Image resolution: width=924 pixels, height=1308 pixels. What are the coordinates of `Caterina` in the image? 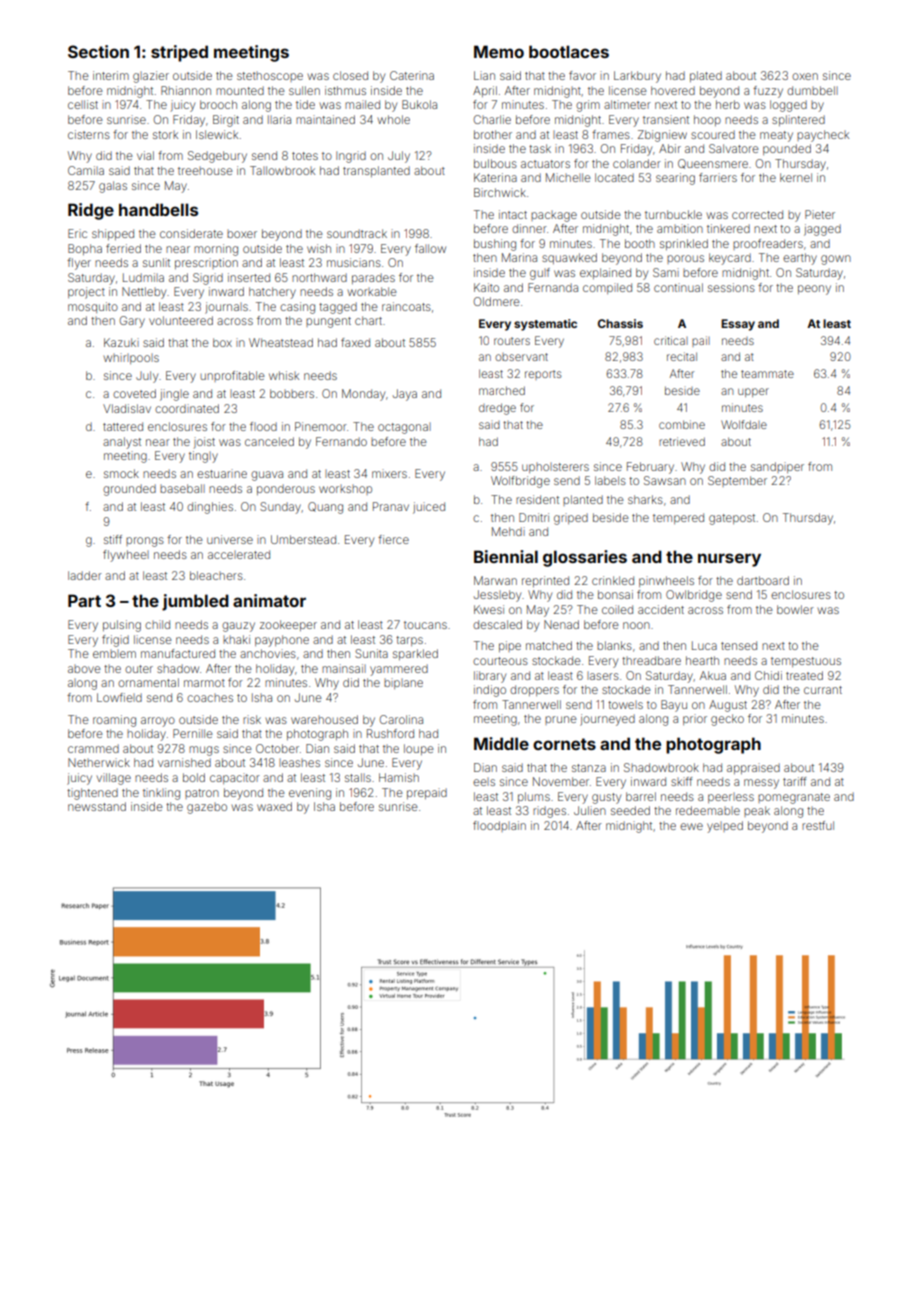 It's located at (412, 75).
